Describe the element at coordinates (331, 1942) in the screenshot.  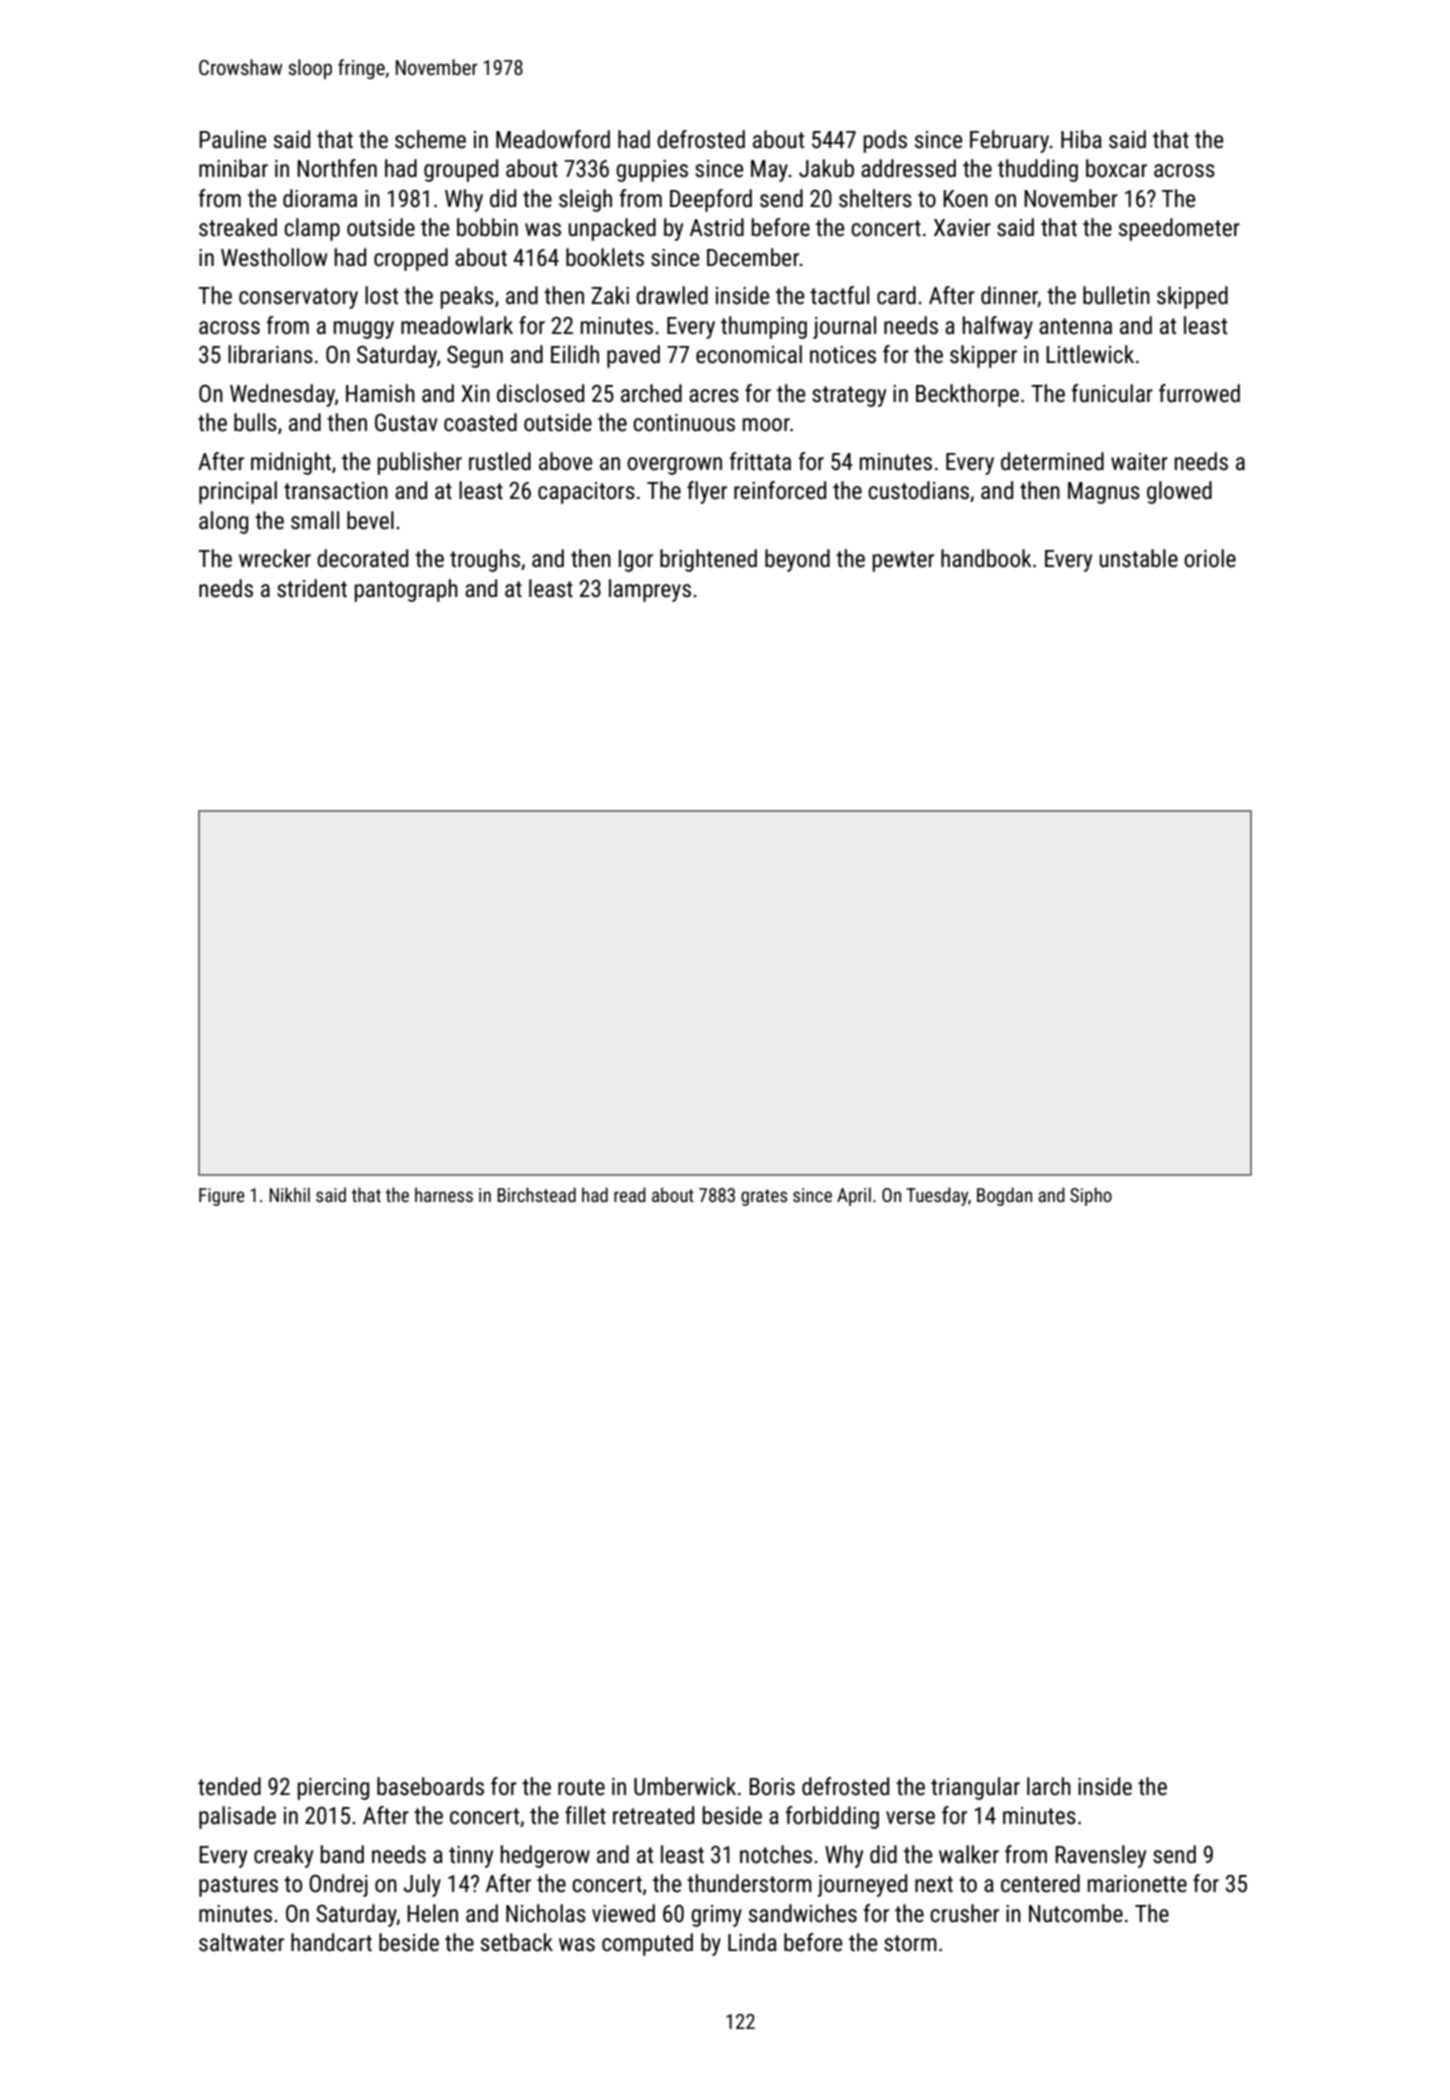
I see `handcart` at that location.
